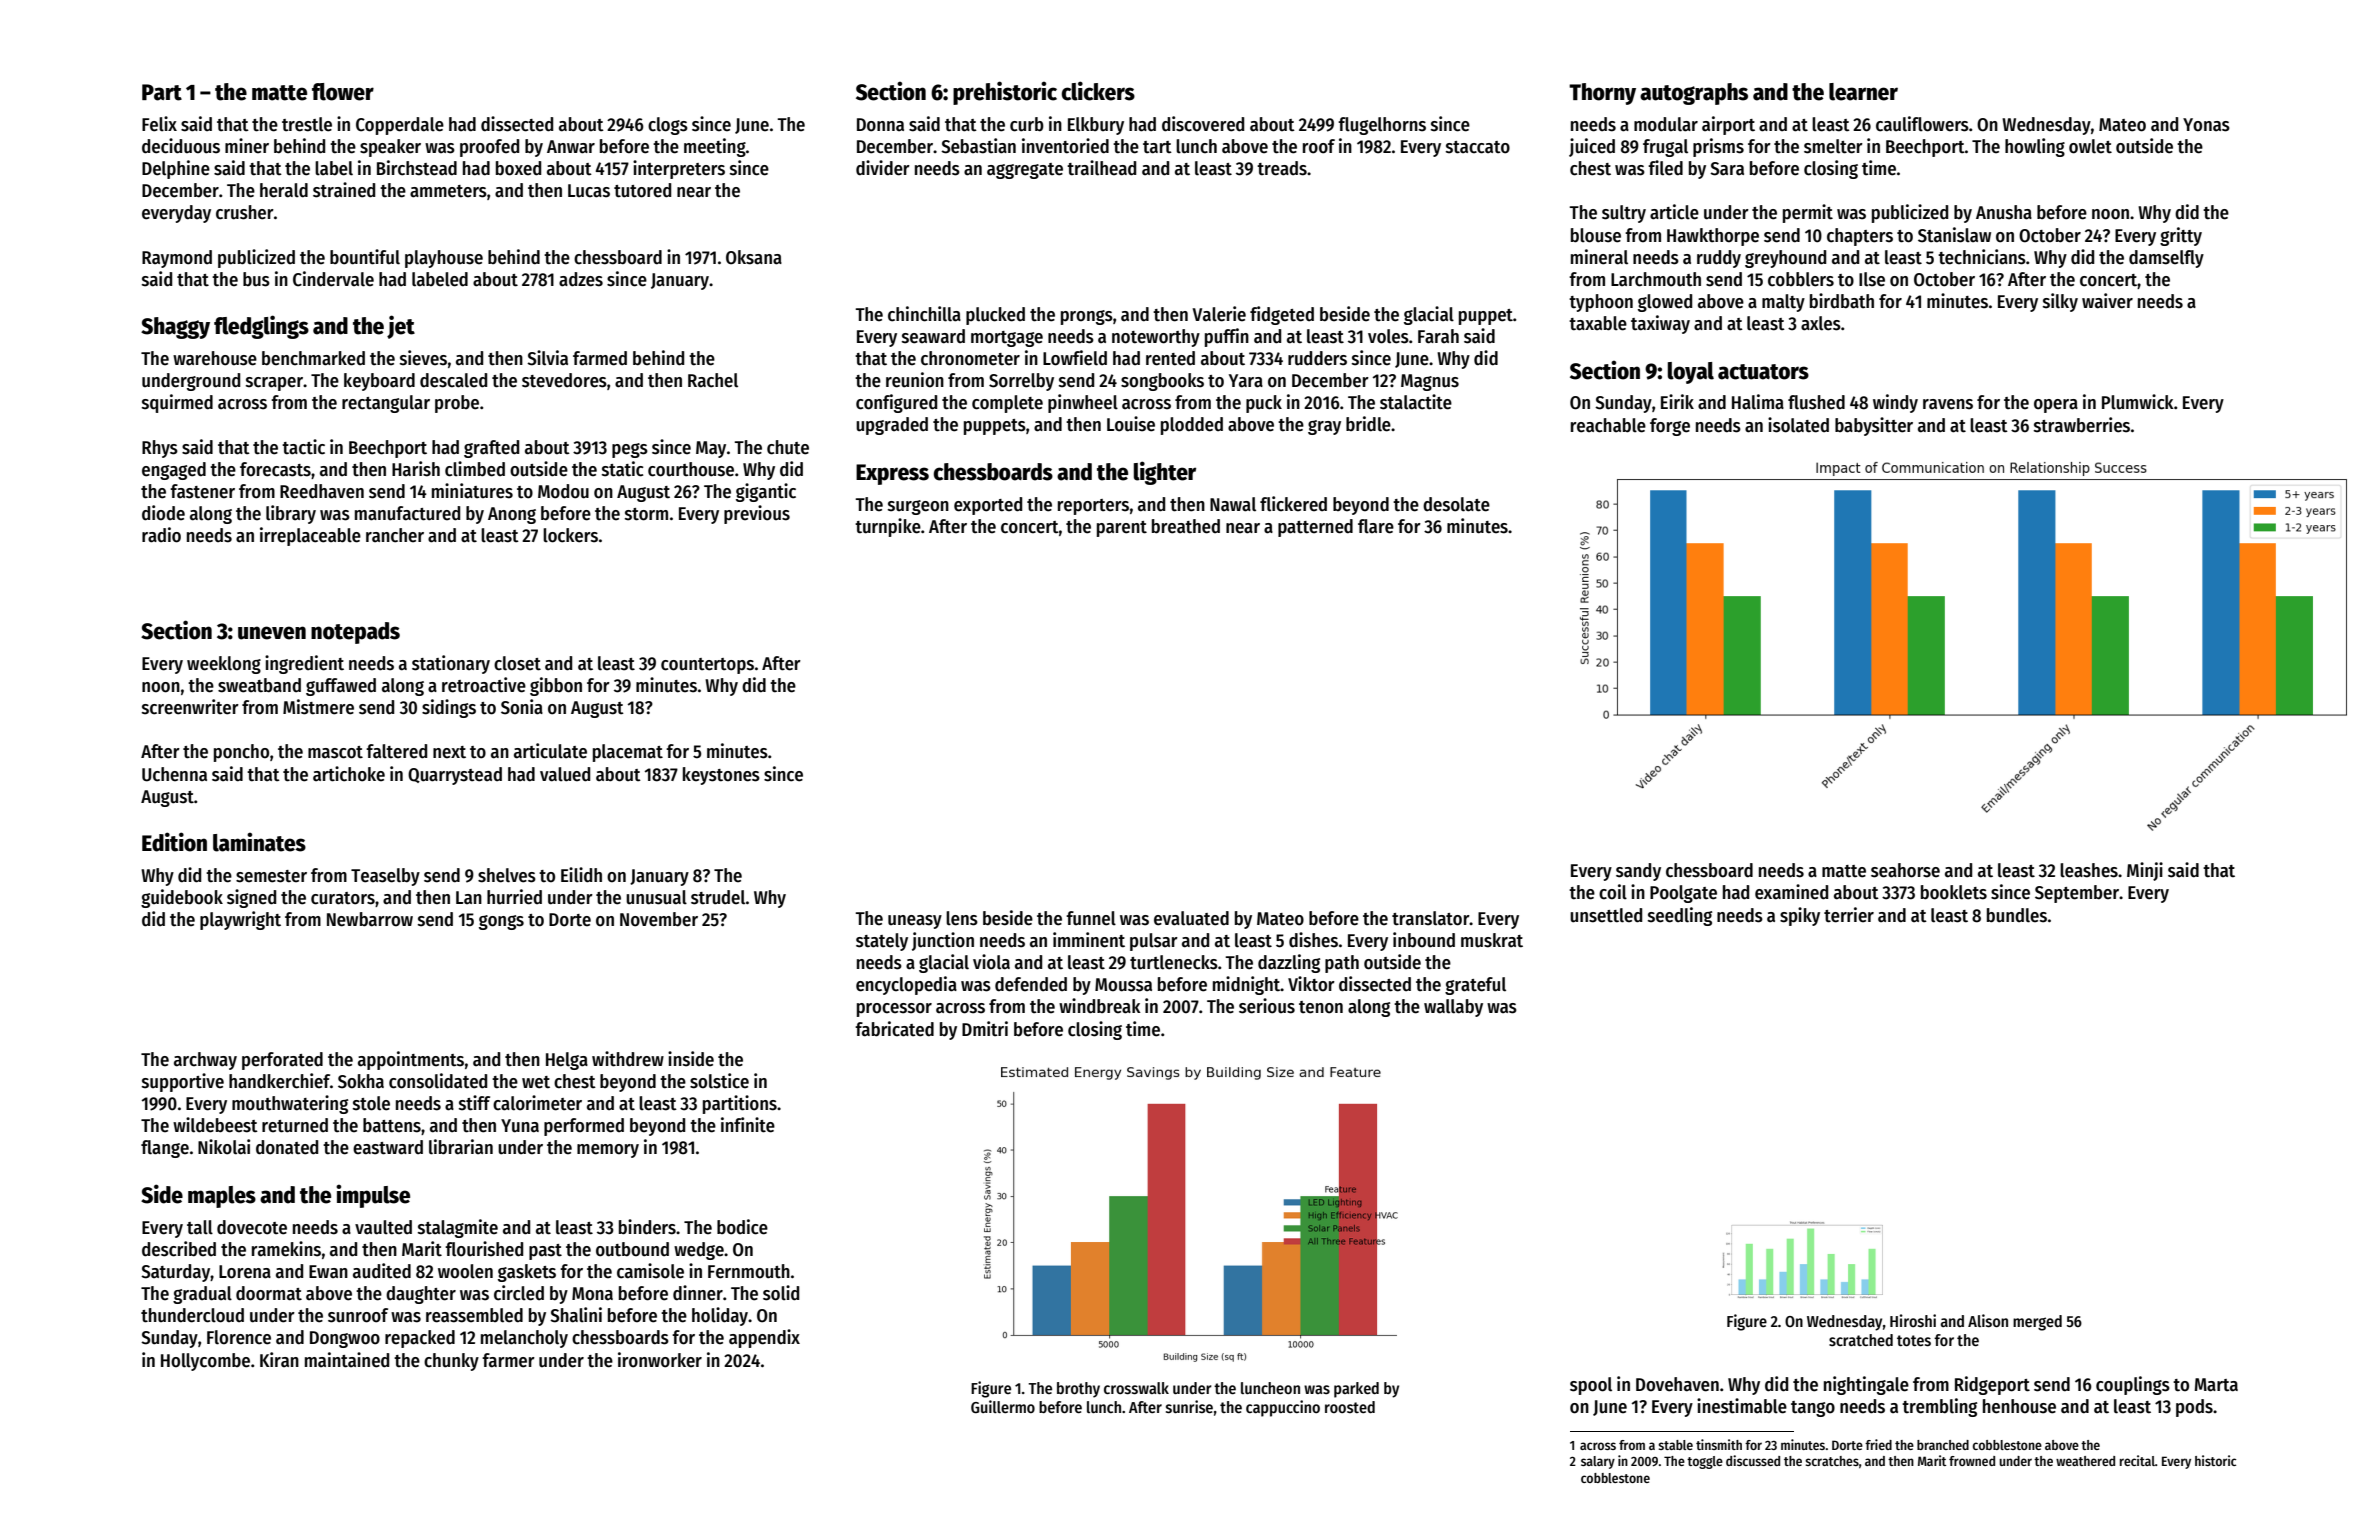 This screenshot has height=1540, width=2380. What do you see at coordinates (1315, 528) in the screenshot?
I see `patterned` at bounding box center [1315, 528].
